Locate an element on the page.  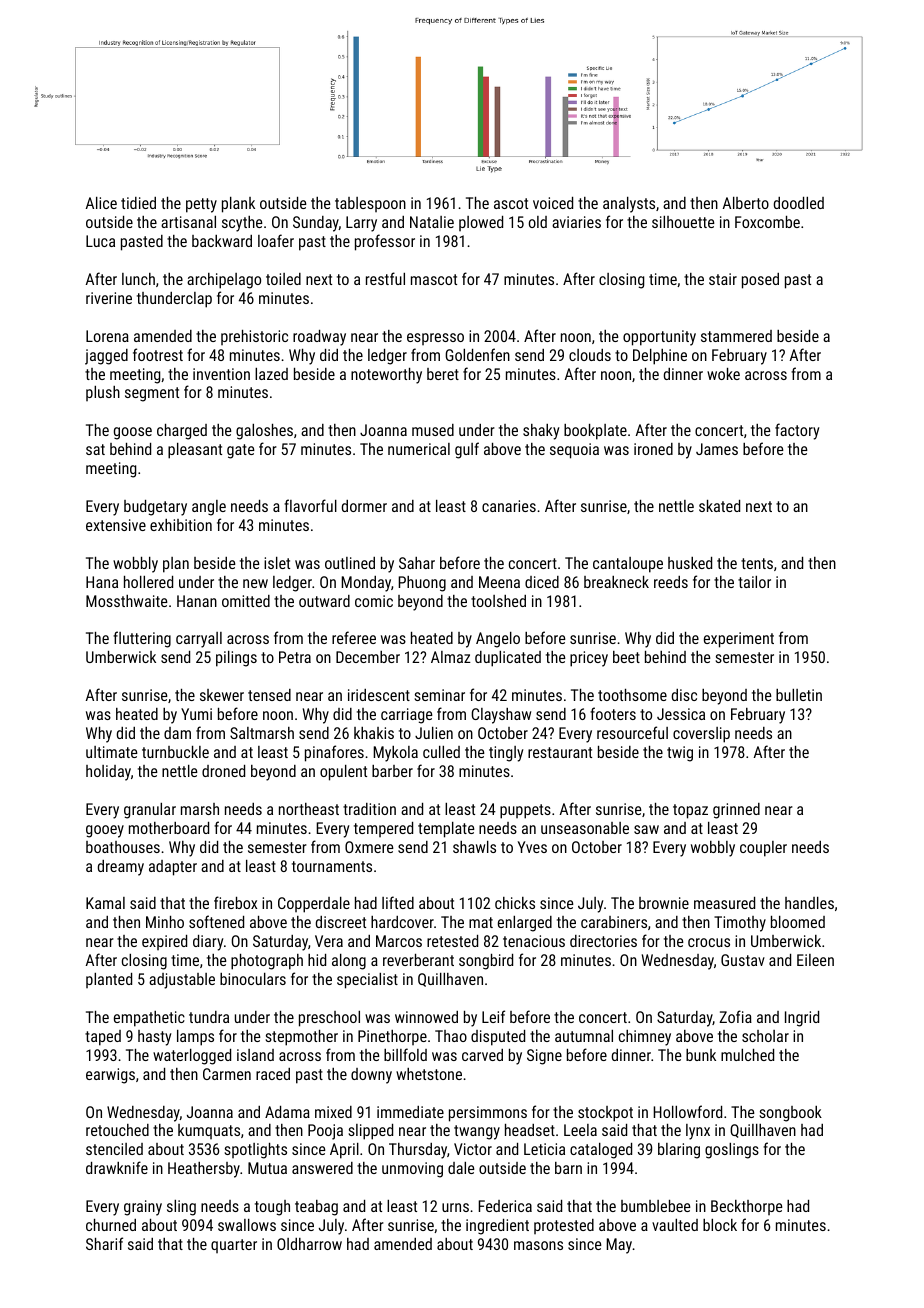
ironed is located at coordinates (653, 449).
